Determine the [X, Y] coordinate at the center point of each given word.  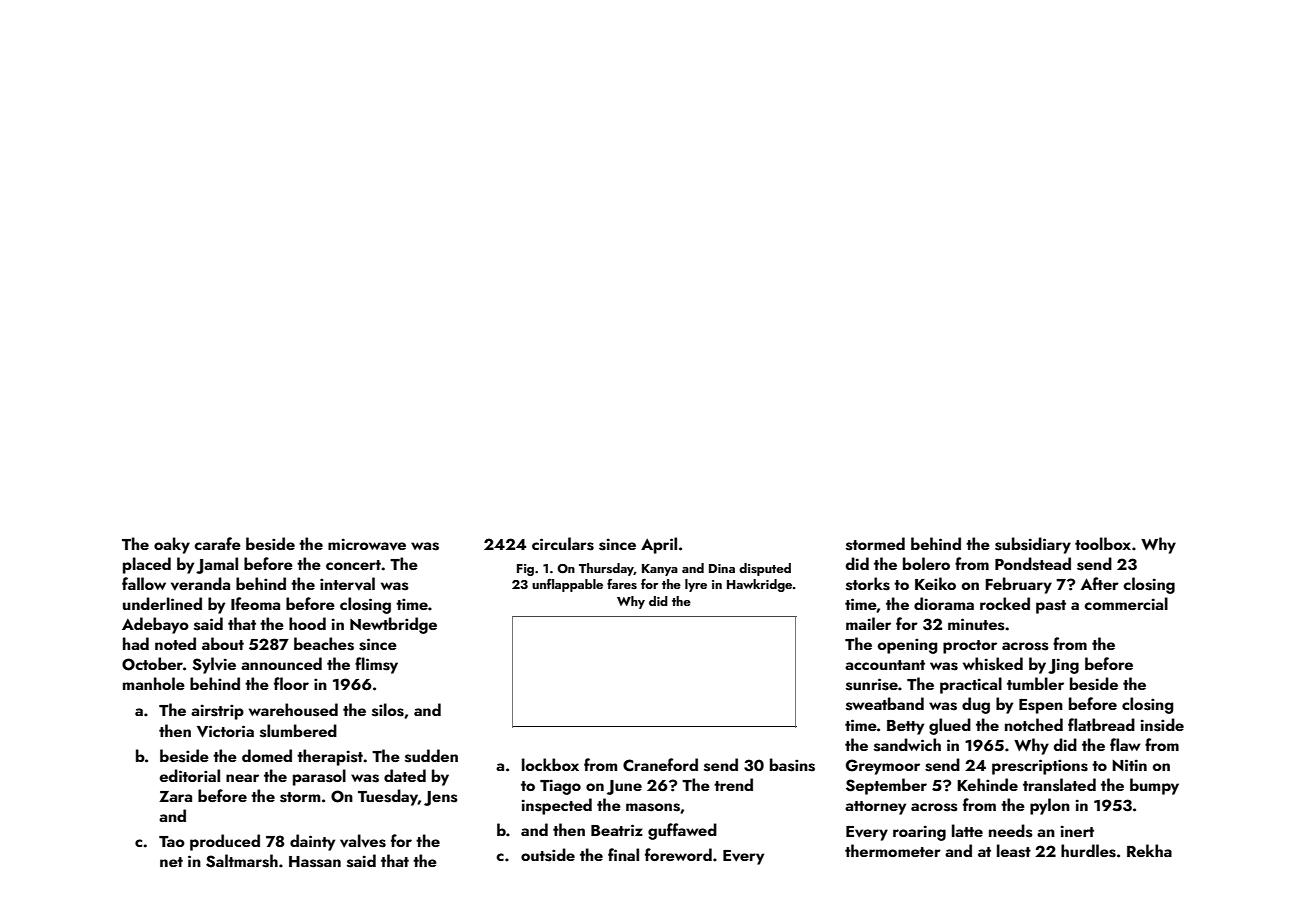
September [886, 786]
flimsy [376, 665]
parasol [319, 777]
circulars [563, 544]
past [1051, 607]
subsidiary [1033, 545]
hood [307, 623]
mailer [868, 623]
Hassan [315, 862]
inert [1077, 831]
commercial [1126, 603]
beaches [324, 644]
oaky [172, 545]
